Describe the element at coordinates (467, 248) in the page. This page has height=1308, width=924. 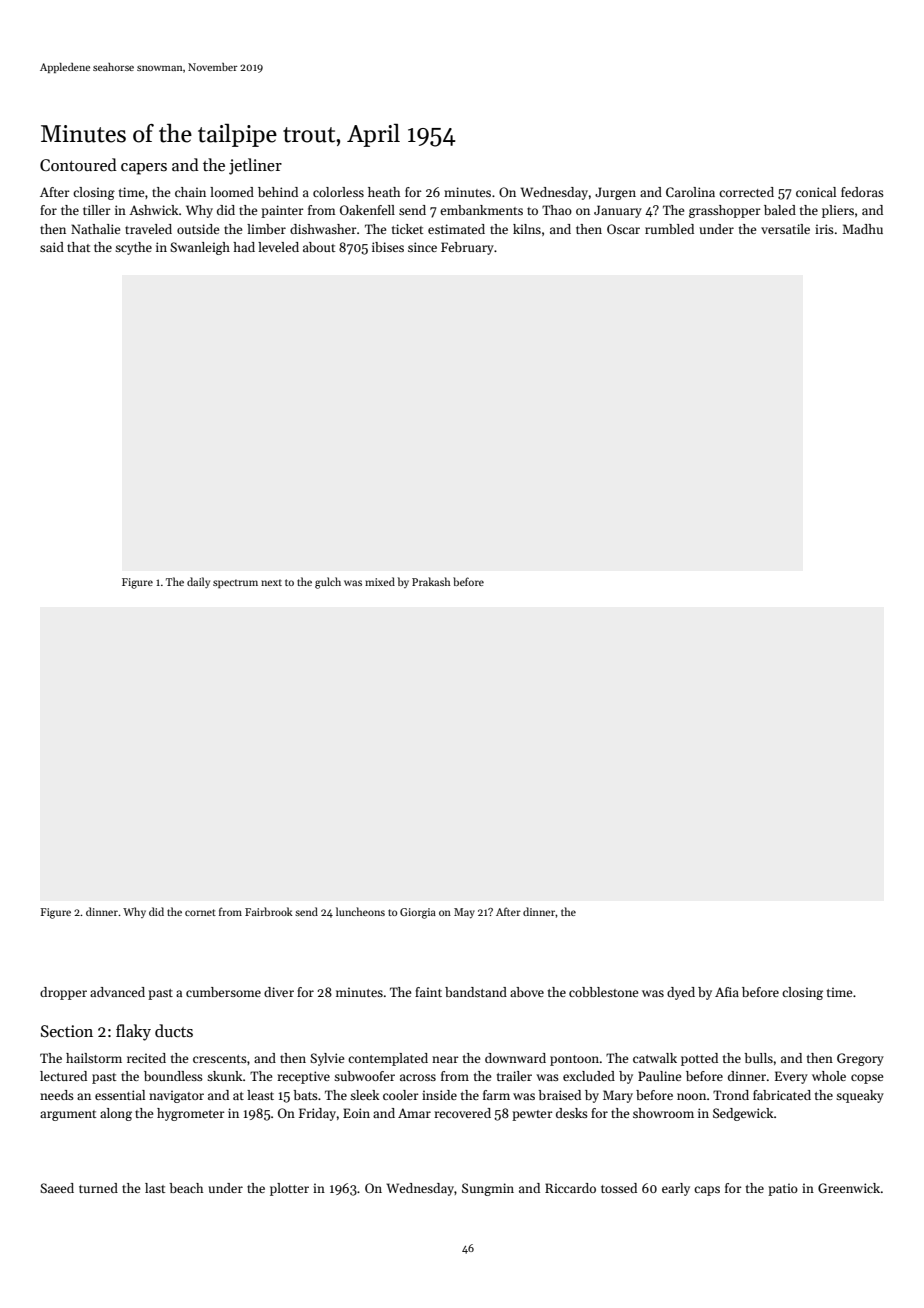
I see `February` at that location.
